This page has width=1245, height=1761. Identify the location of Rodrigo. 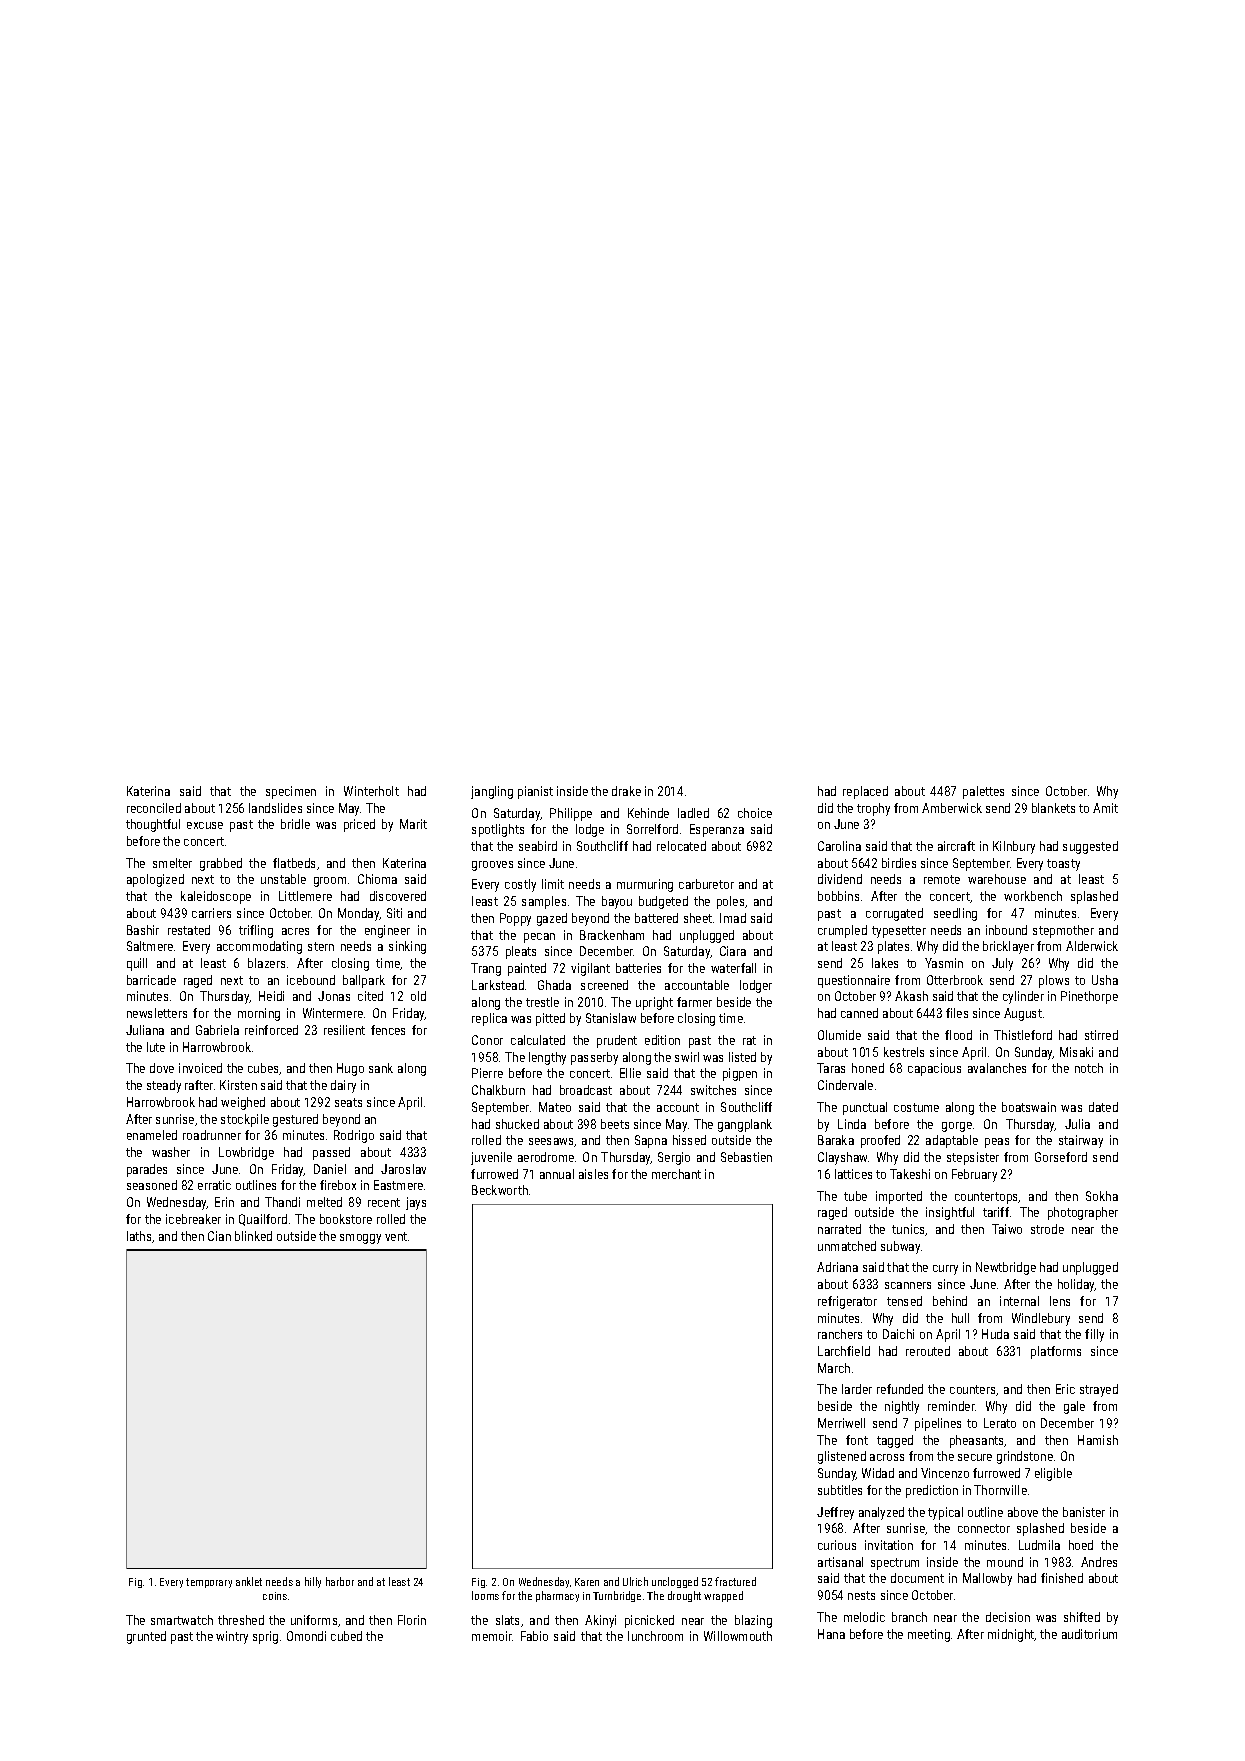
(354, 1136).
